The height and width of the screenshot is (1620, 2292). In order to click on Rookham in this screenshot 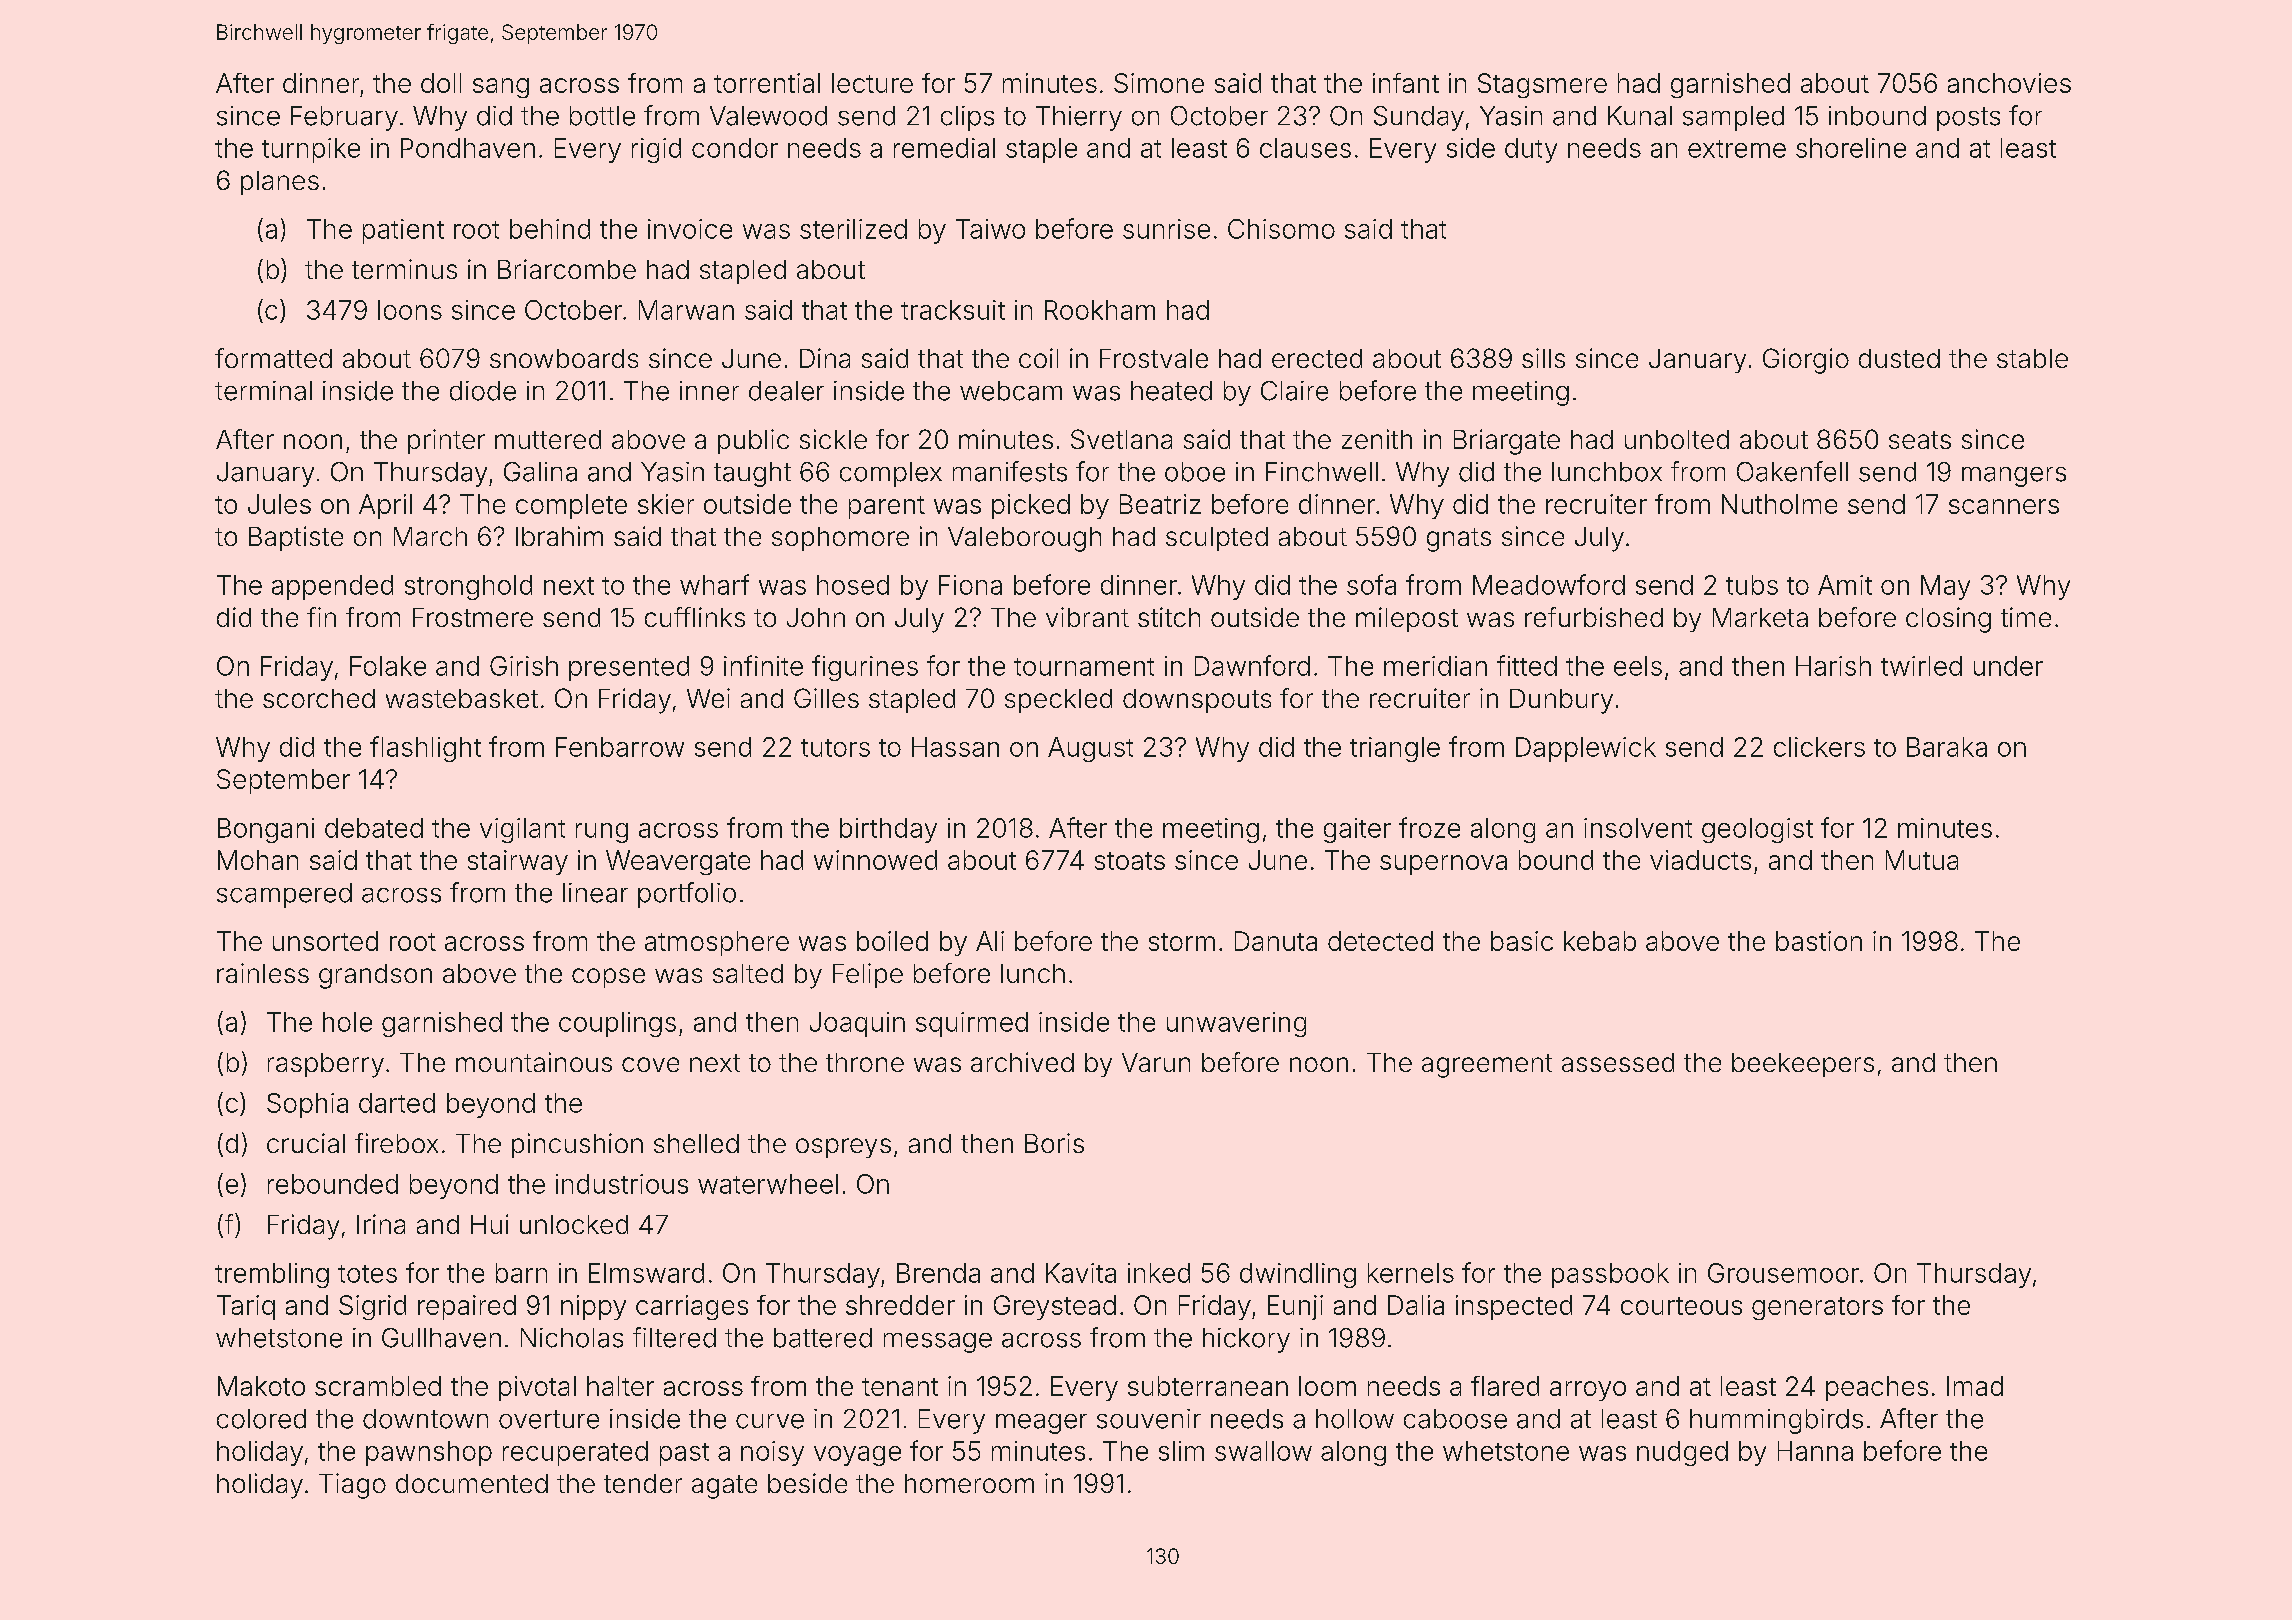, I will do `click(1100, 310)`.
